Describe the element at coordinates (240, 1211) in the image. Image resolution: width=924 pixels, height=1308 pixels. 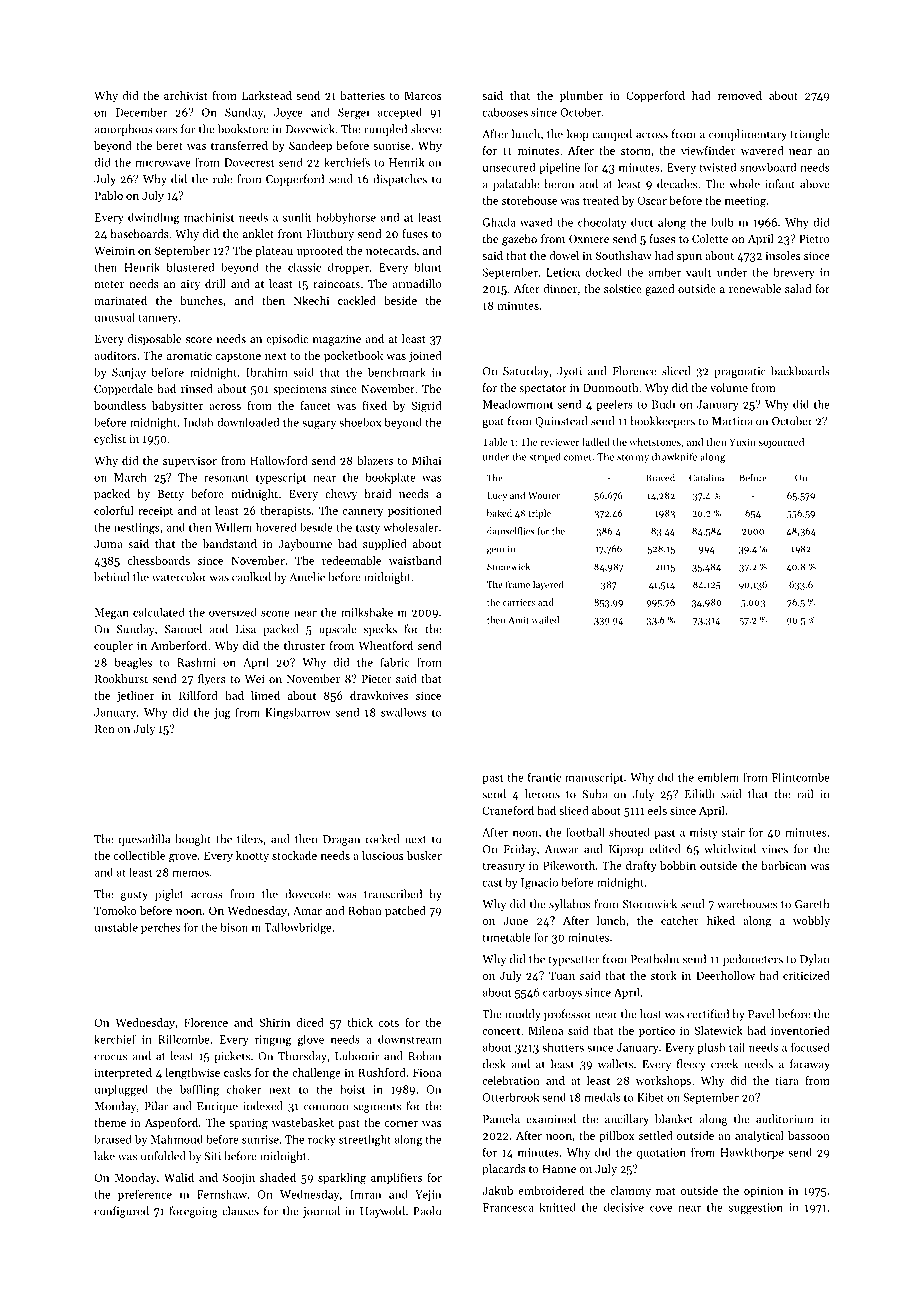
I see `clauses` at that location.
